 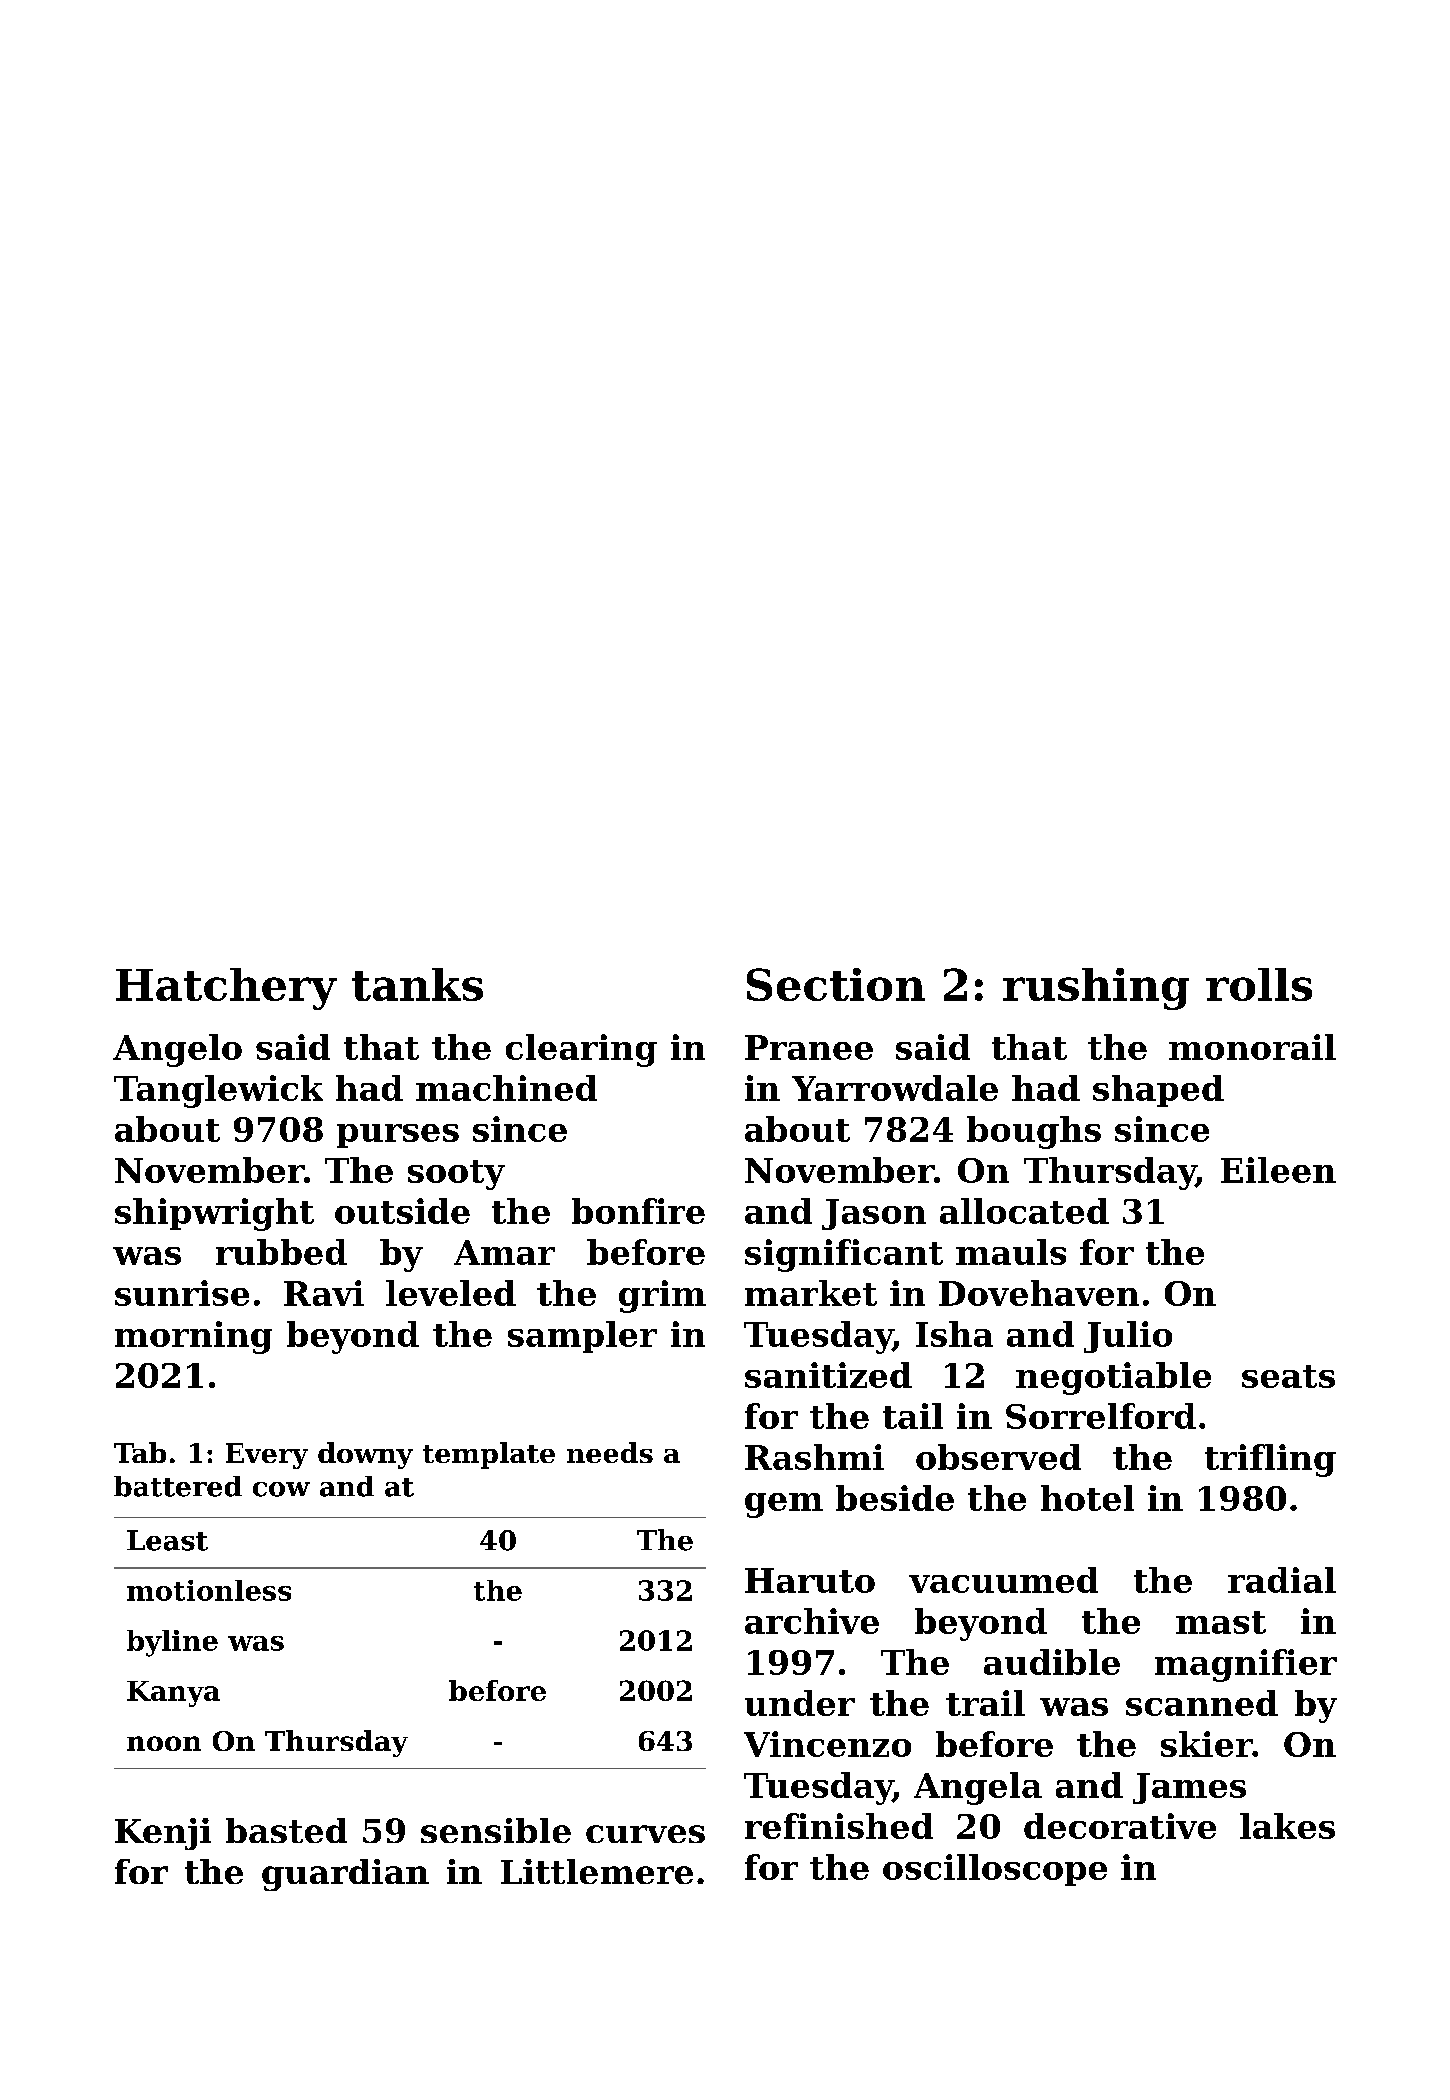 What do you see at coordinates (345, 1875) in the page?
I see `guardian` at bounding box center [345, 1875].
